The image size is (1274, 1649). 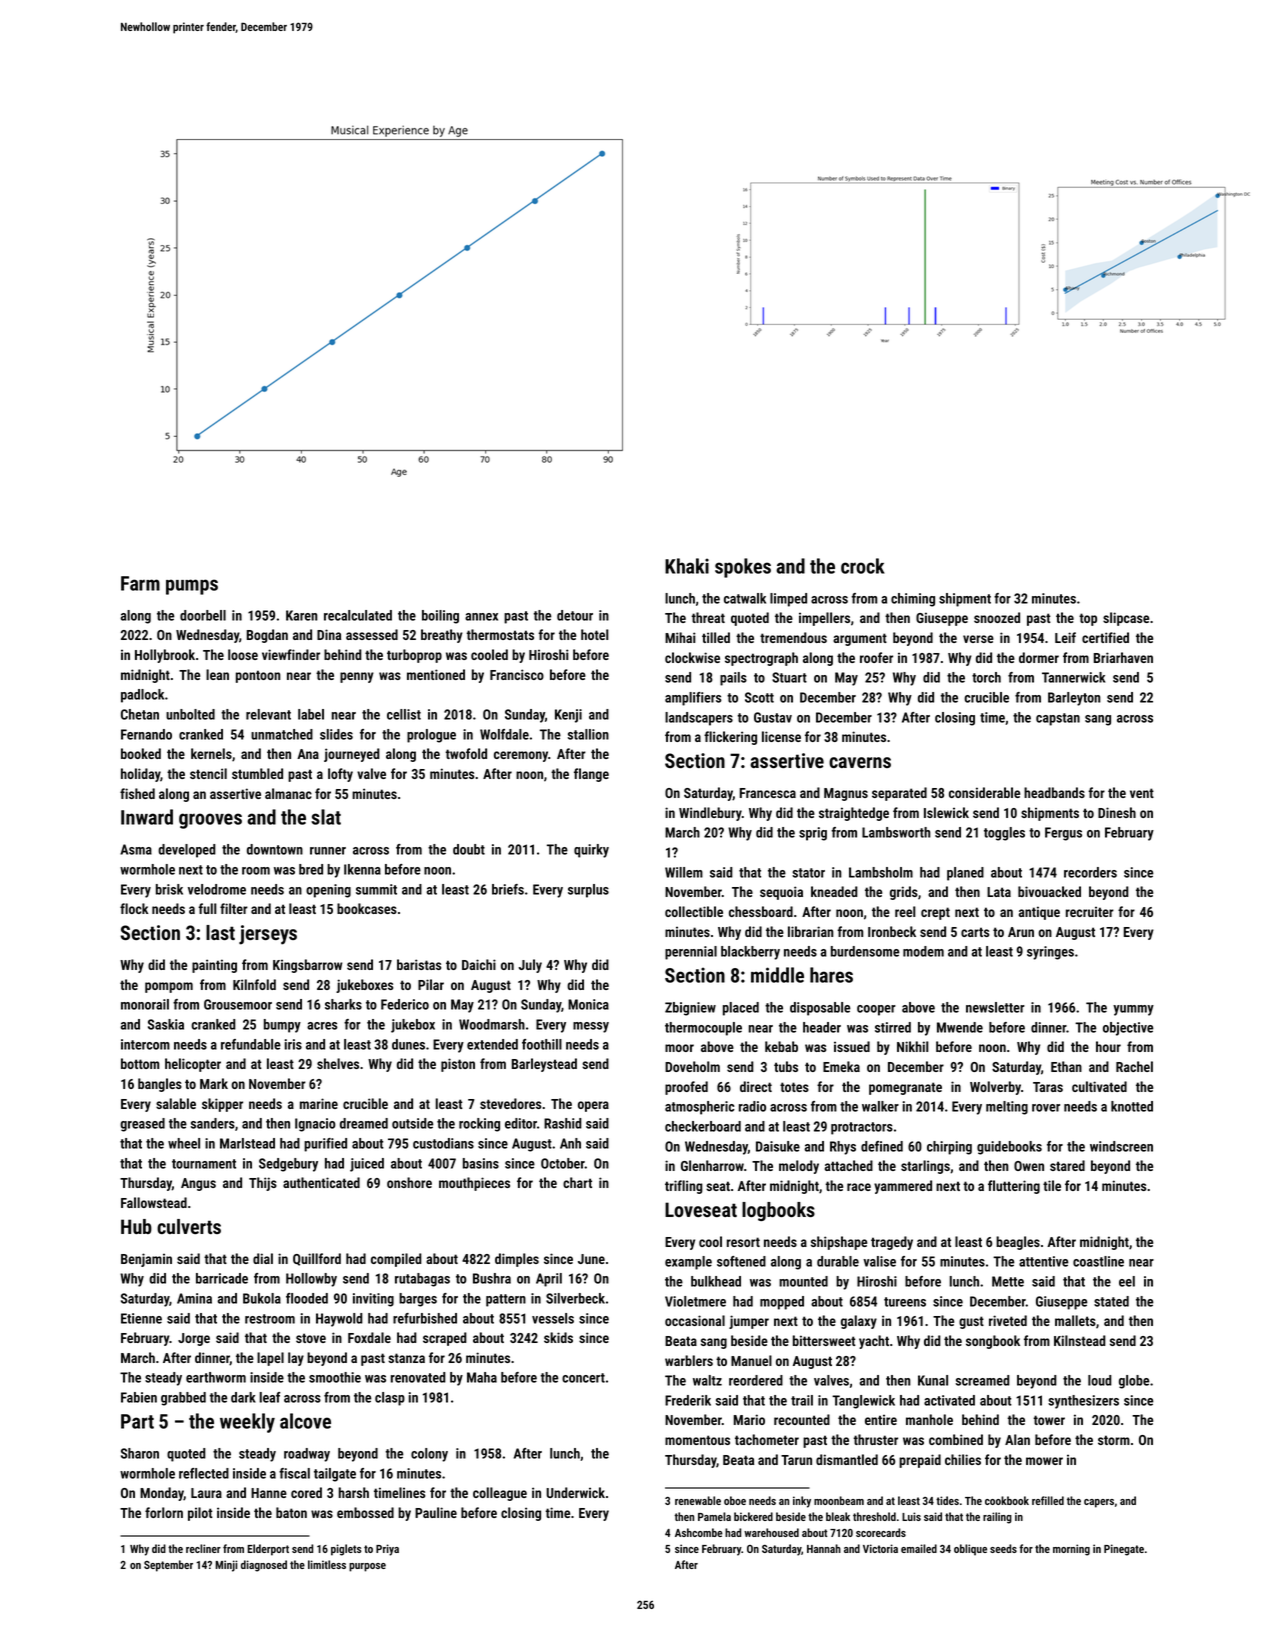 What do you see at coordinates (243, 654) in the screenshot?
I see `loose` at bounding box center [243, 654].
